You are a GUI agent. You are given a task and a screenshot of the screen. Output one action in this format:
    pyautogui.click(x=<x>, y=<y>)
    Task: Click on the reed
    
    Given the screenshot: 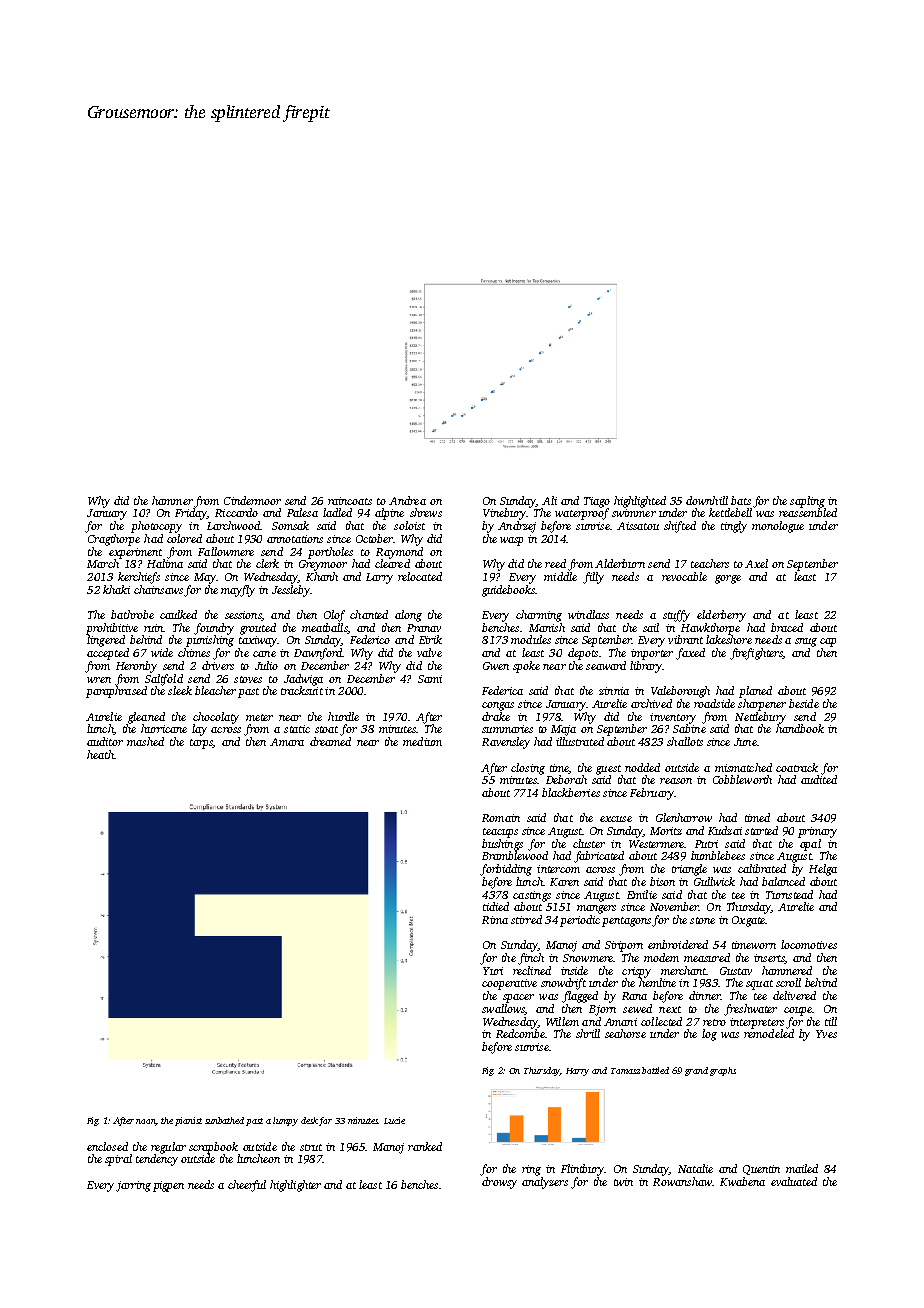 What is the action you would take?
    pyautogui.click(x=555, y=563)
